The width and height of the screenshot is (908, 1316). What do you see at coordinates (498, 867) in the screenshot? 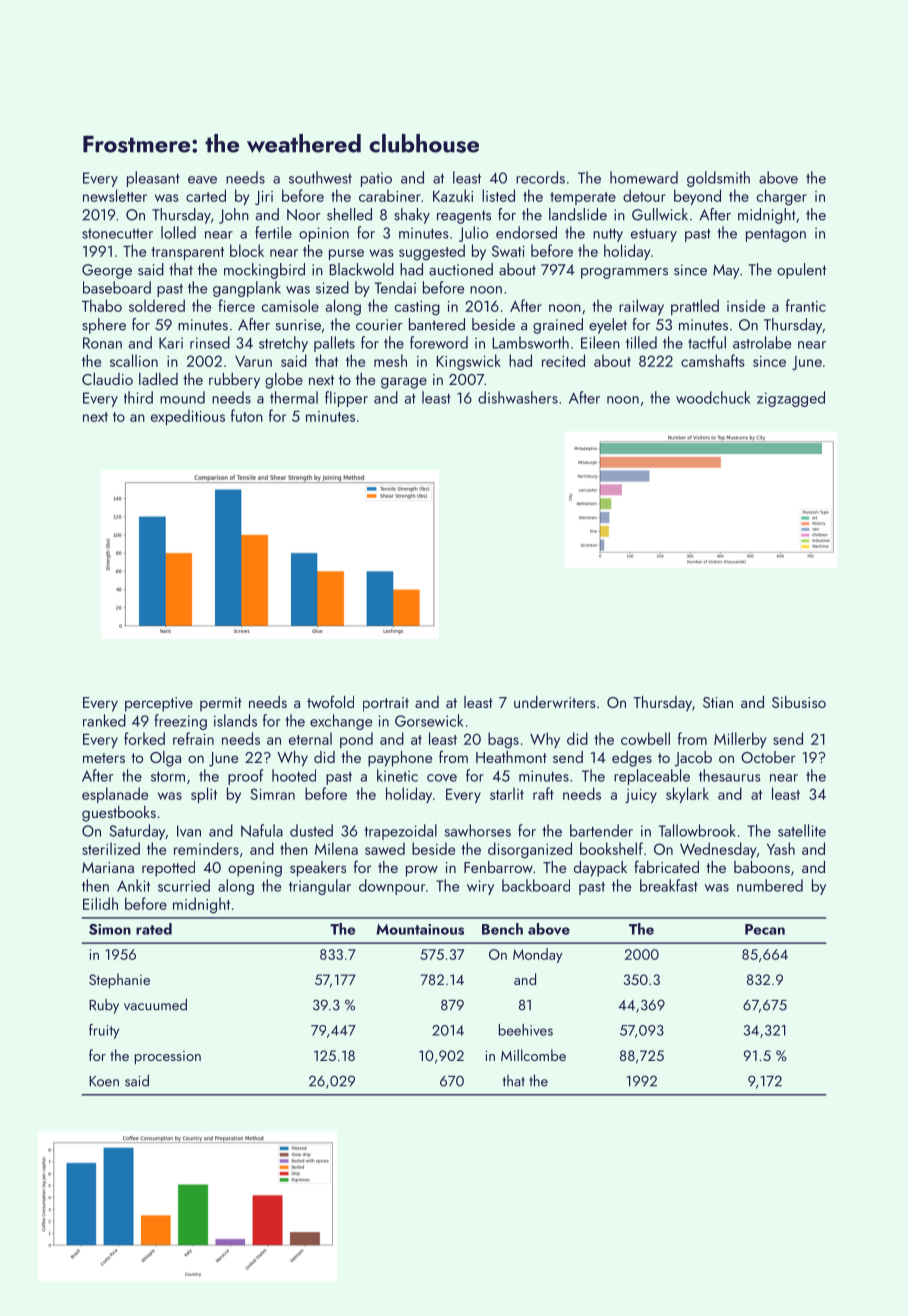
I see `Fenbarrow` at bounding box center [498, 867].
